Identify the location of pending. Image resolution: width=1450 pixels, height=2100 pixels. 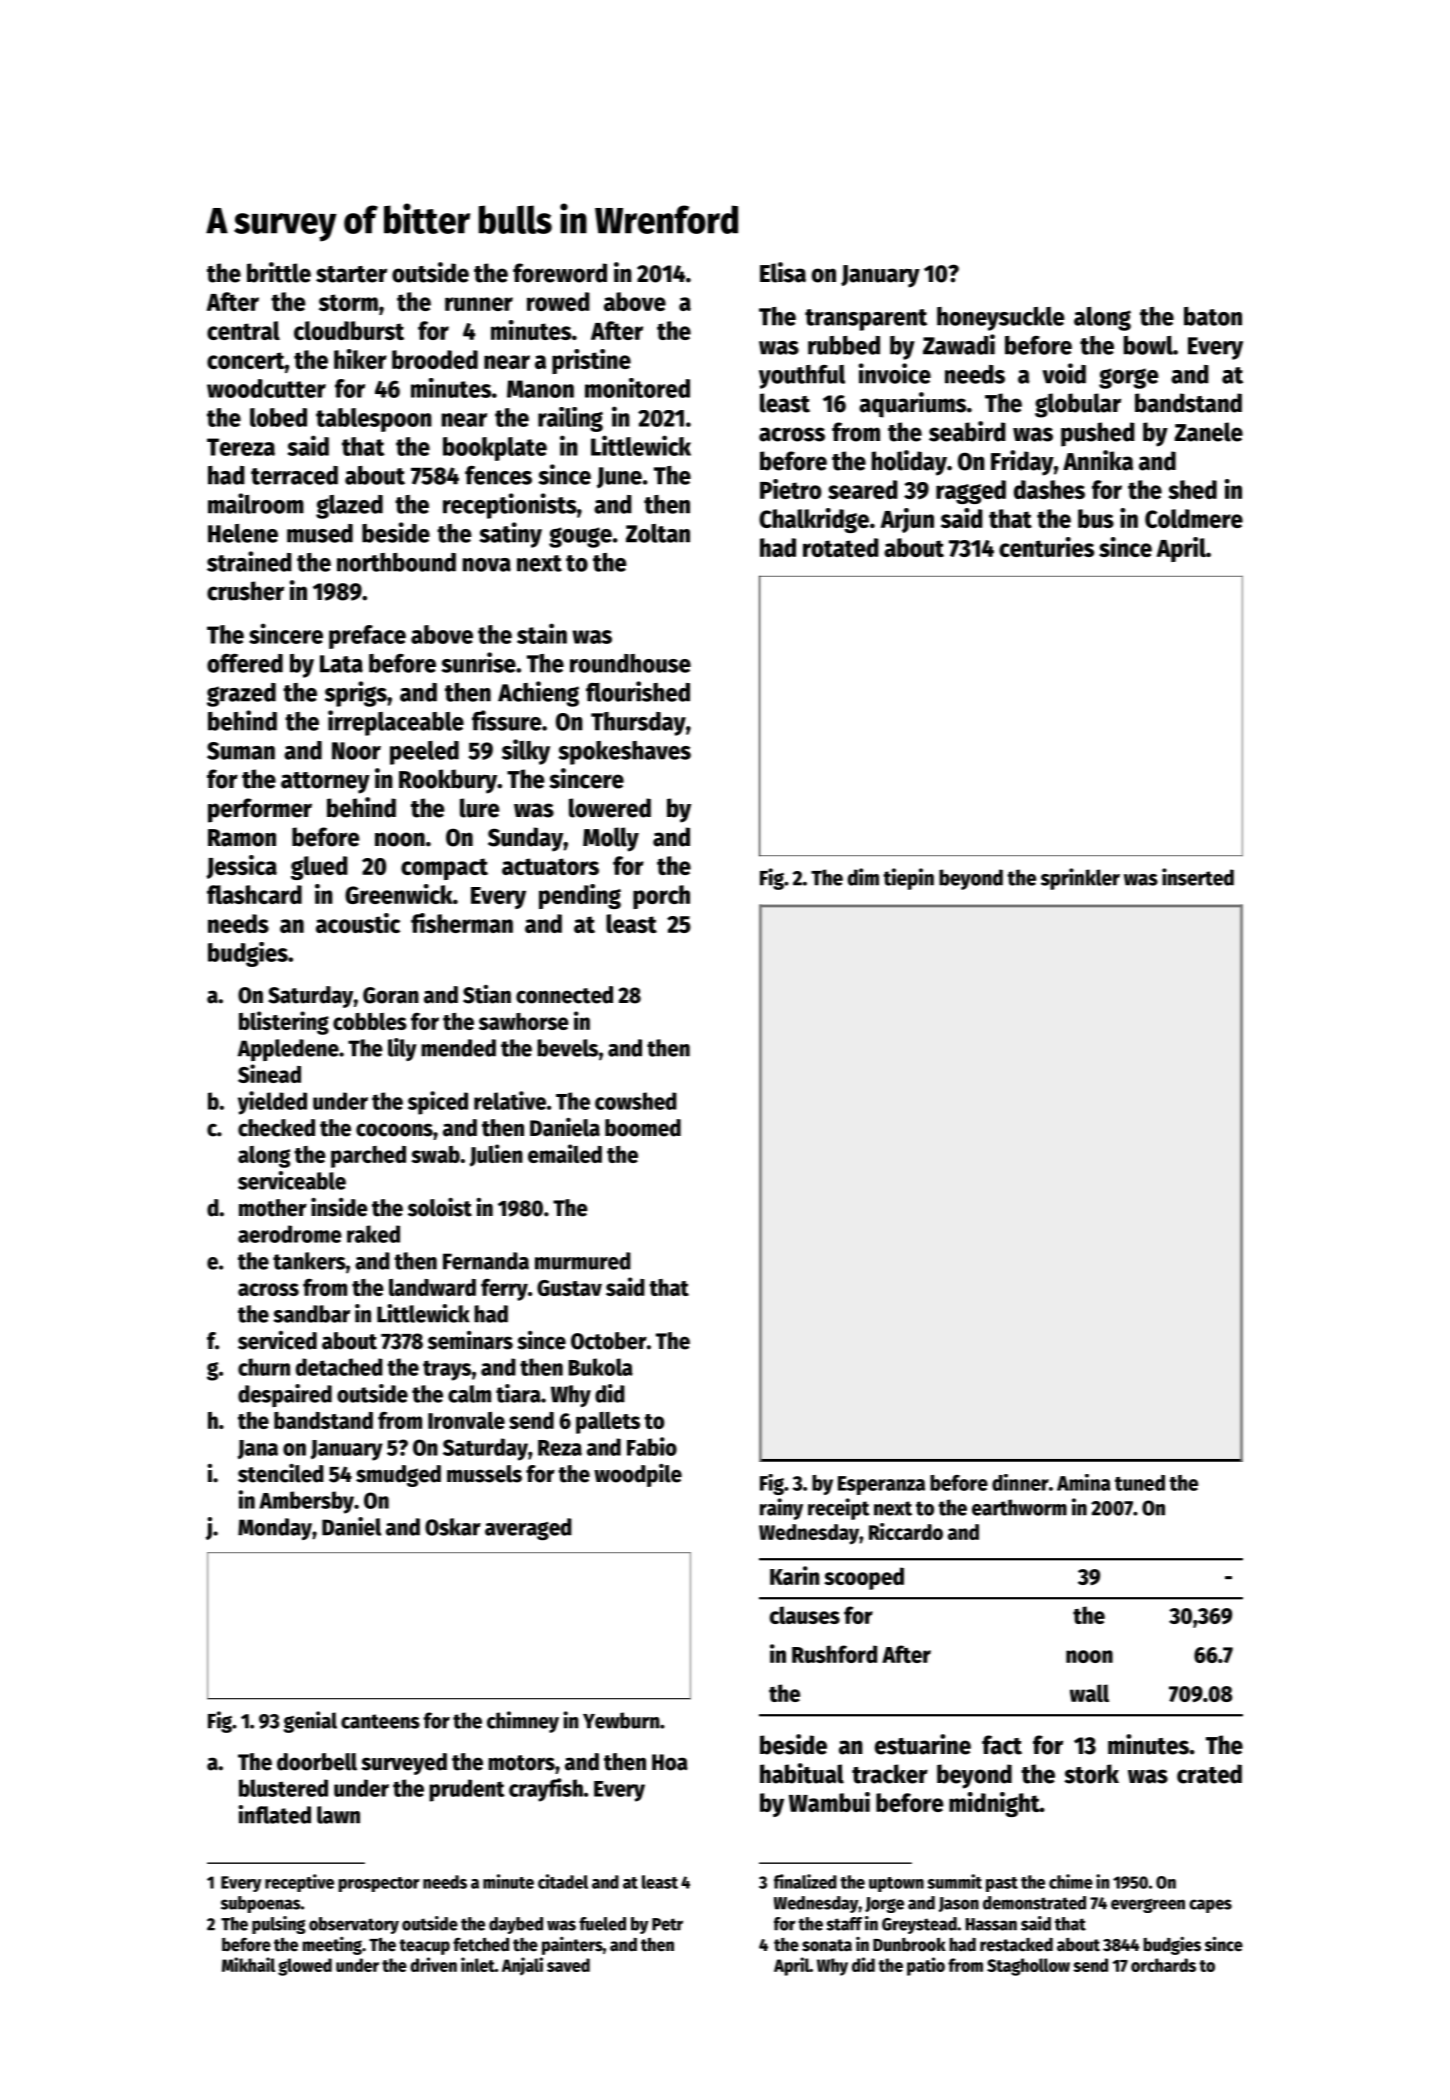
(580, 896).
